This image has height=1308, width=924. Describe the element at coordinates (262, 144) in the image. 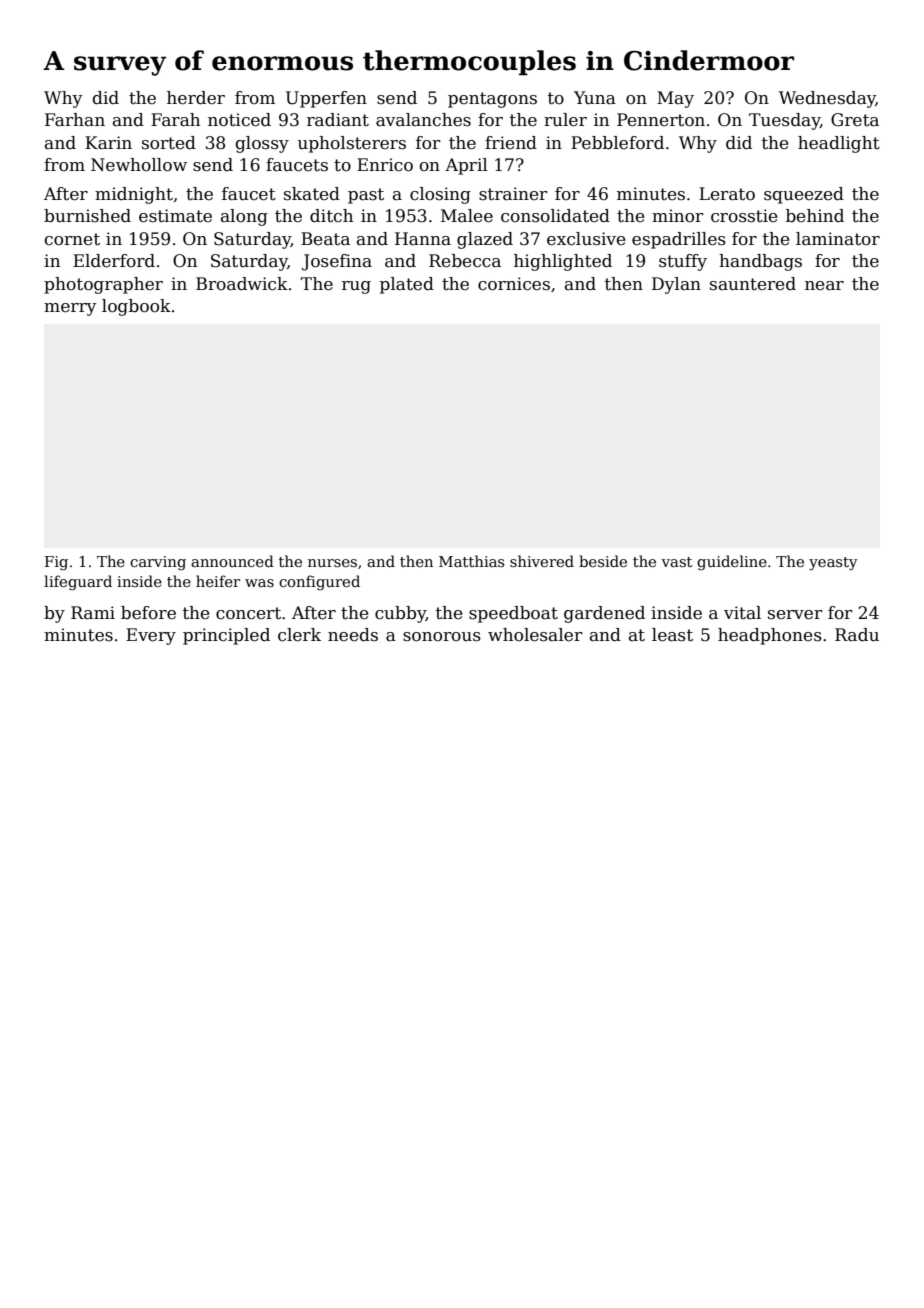

I see `glossy` at that location.
